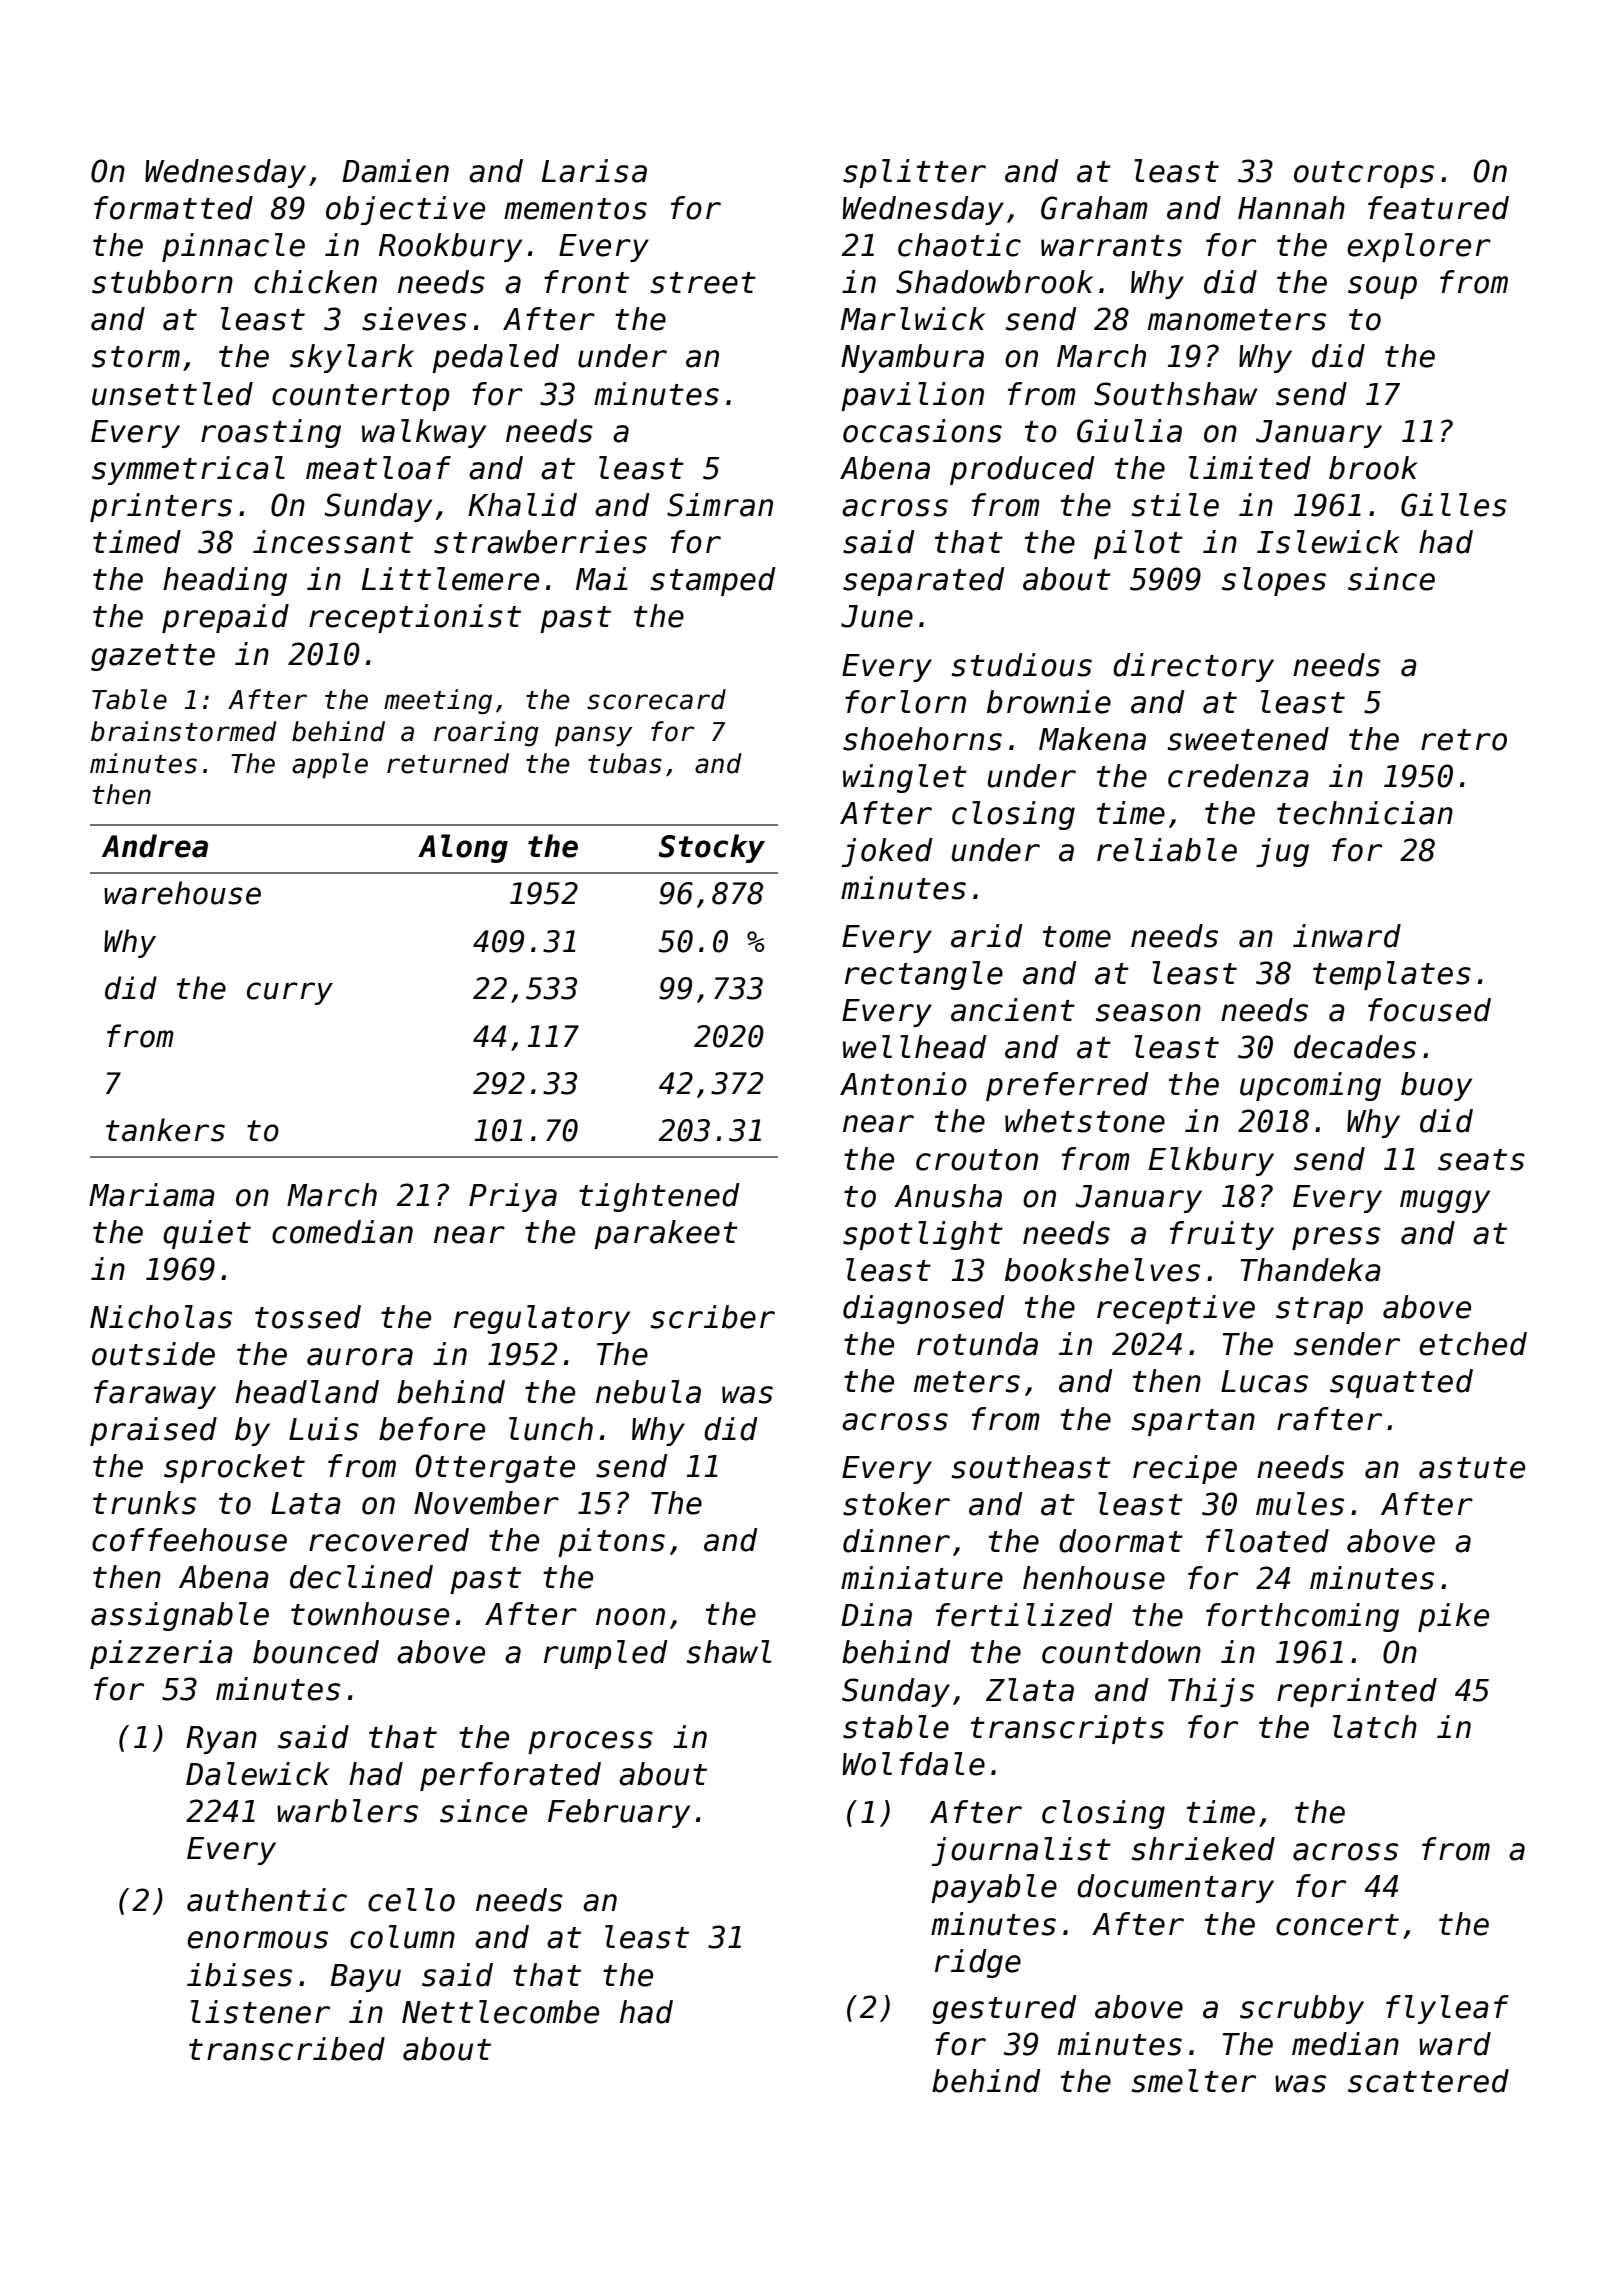  I want to click on diagnosed, so click(924, 1309).
